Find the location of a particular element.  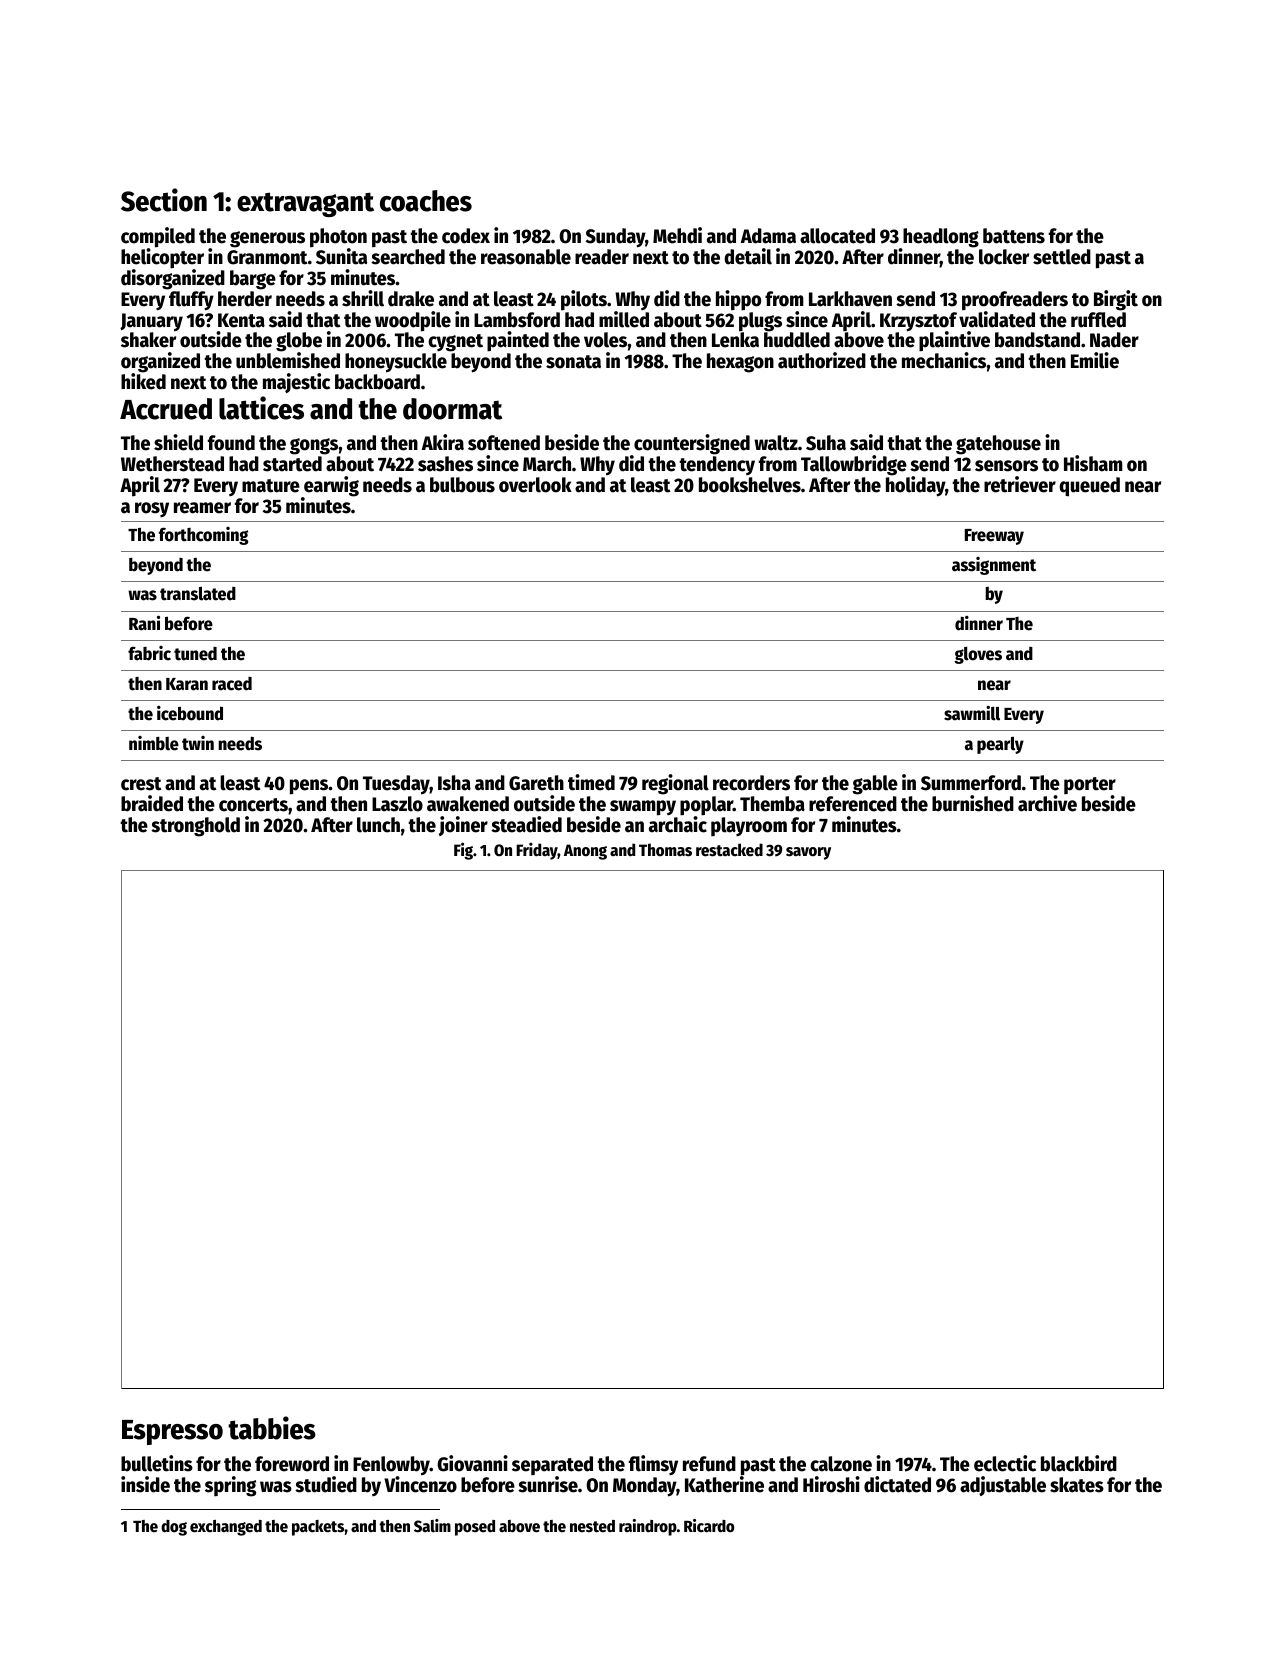

pearly is located at coordinates (1000, 745).
